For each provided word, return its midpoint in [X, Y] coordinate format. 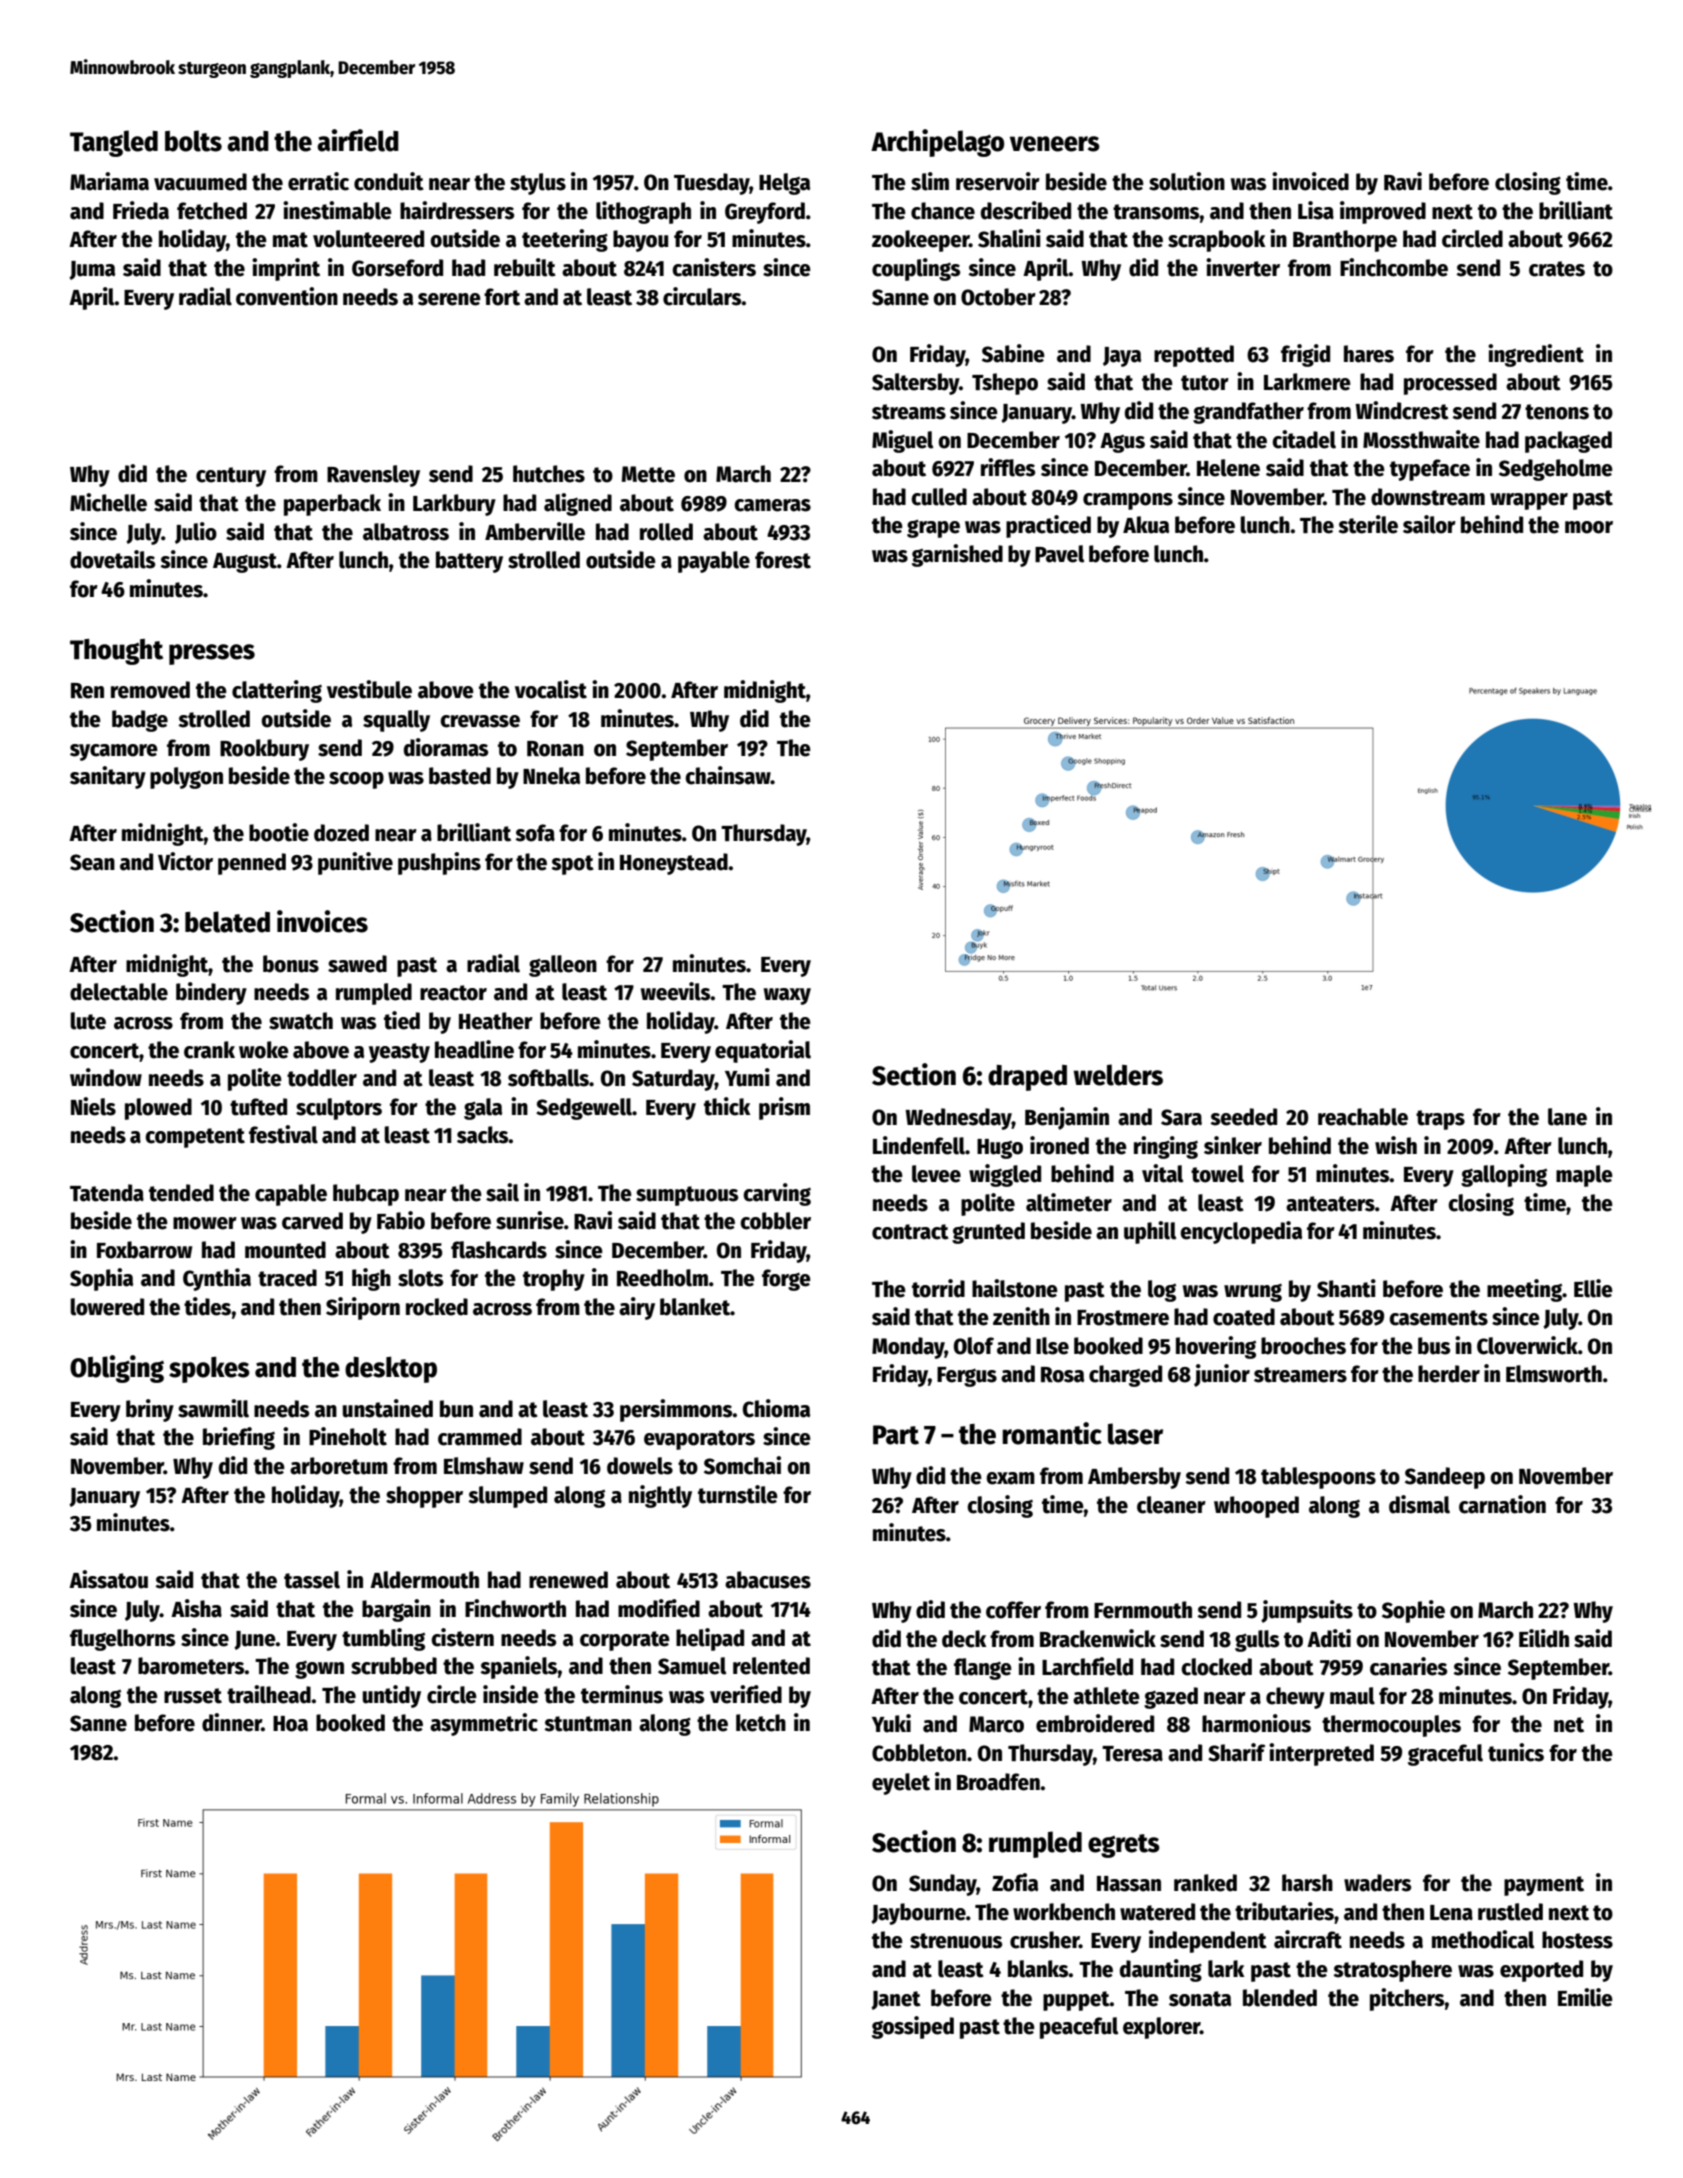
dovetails [112, 559]
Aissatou [108, 1579]
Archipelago [937, 143]
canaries [1408, 1666]
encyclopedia [1241, 1232]
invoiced [1310, 181]
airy [637, 1308]
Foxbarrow [144, 1250]
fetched [212, 211]
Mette [648, 474]
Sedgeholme [1556, 470]
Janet [896, 2000]
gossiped [913, 2027]
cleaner [1171, 1505]
